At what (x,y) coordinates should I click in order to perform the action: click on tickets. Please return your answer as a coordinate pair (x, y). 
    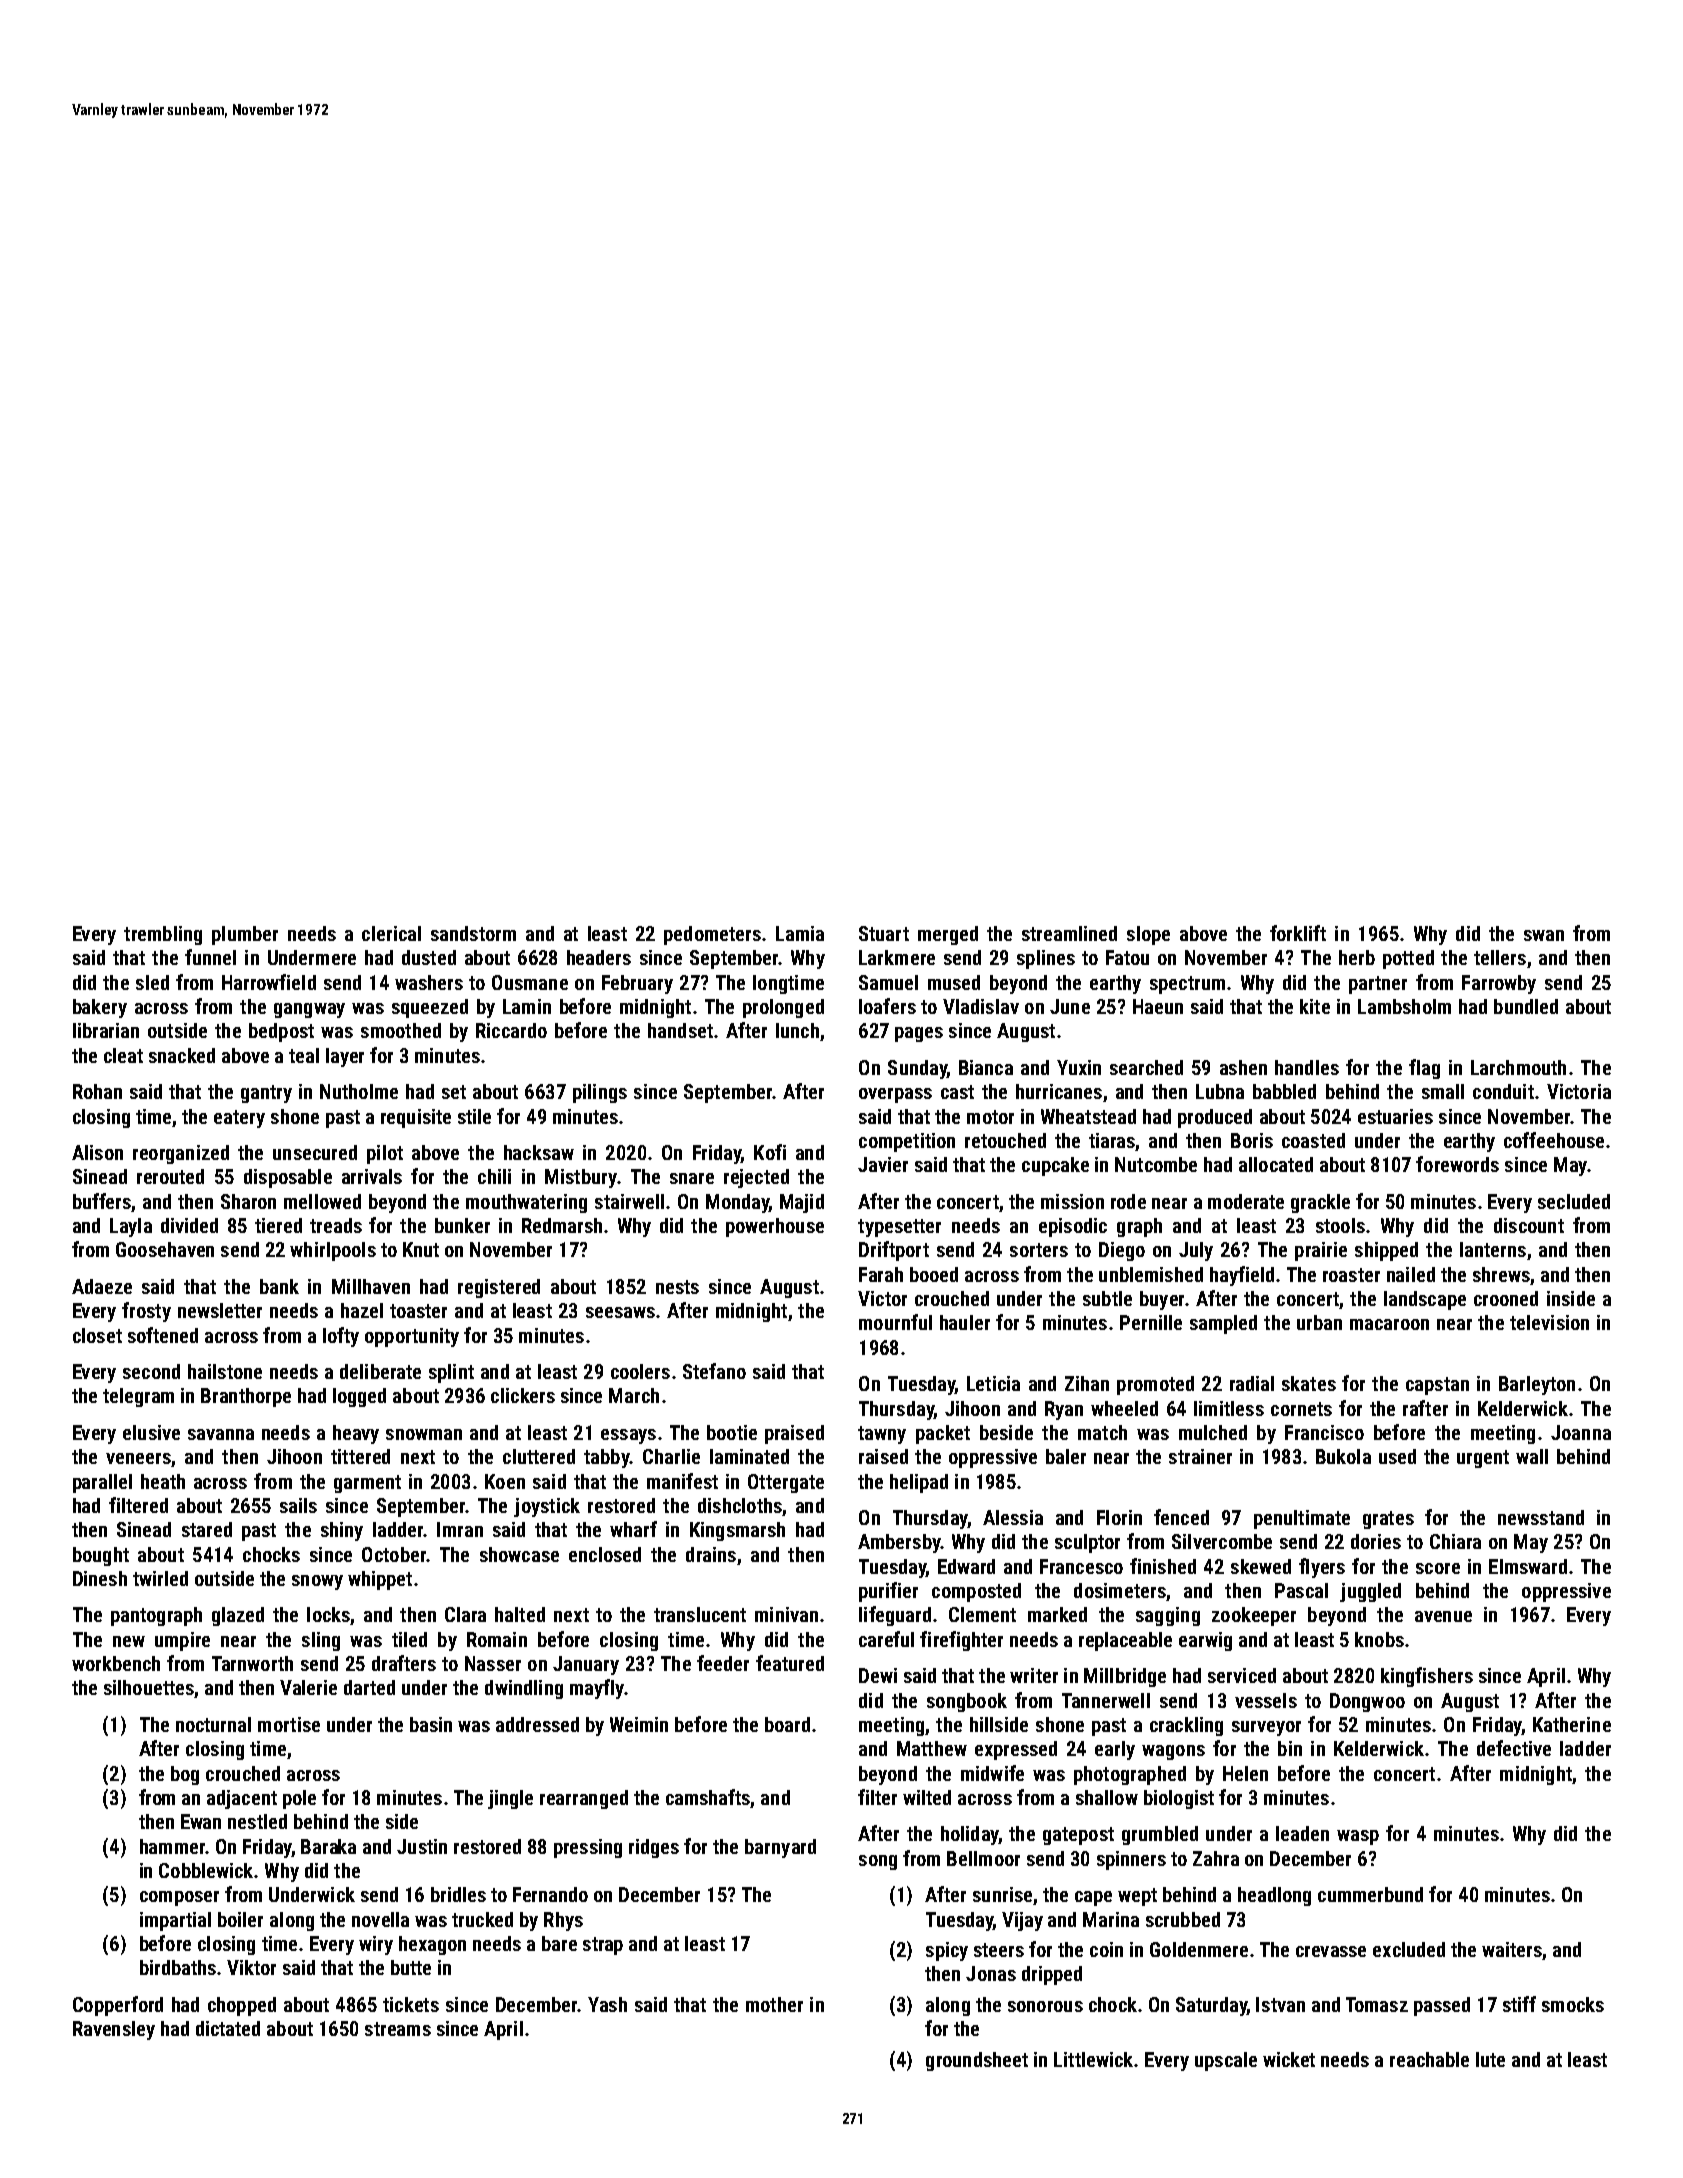
    Looking at the image, I should click on (411, 2004).
